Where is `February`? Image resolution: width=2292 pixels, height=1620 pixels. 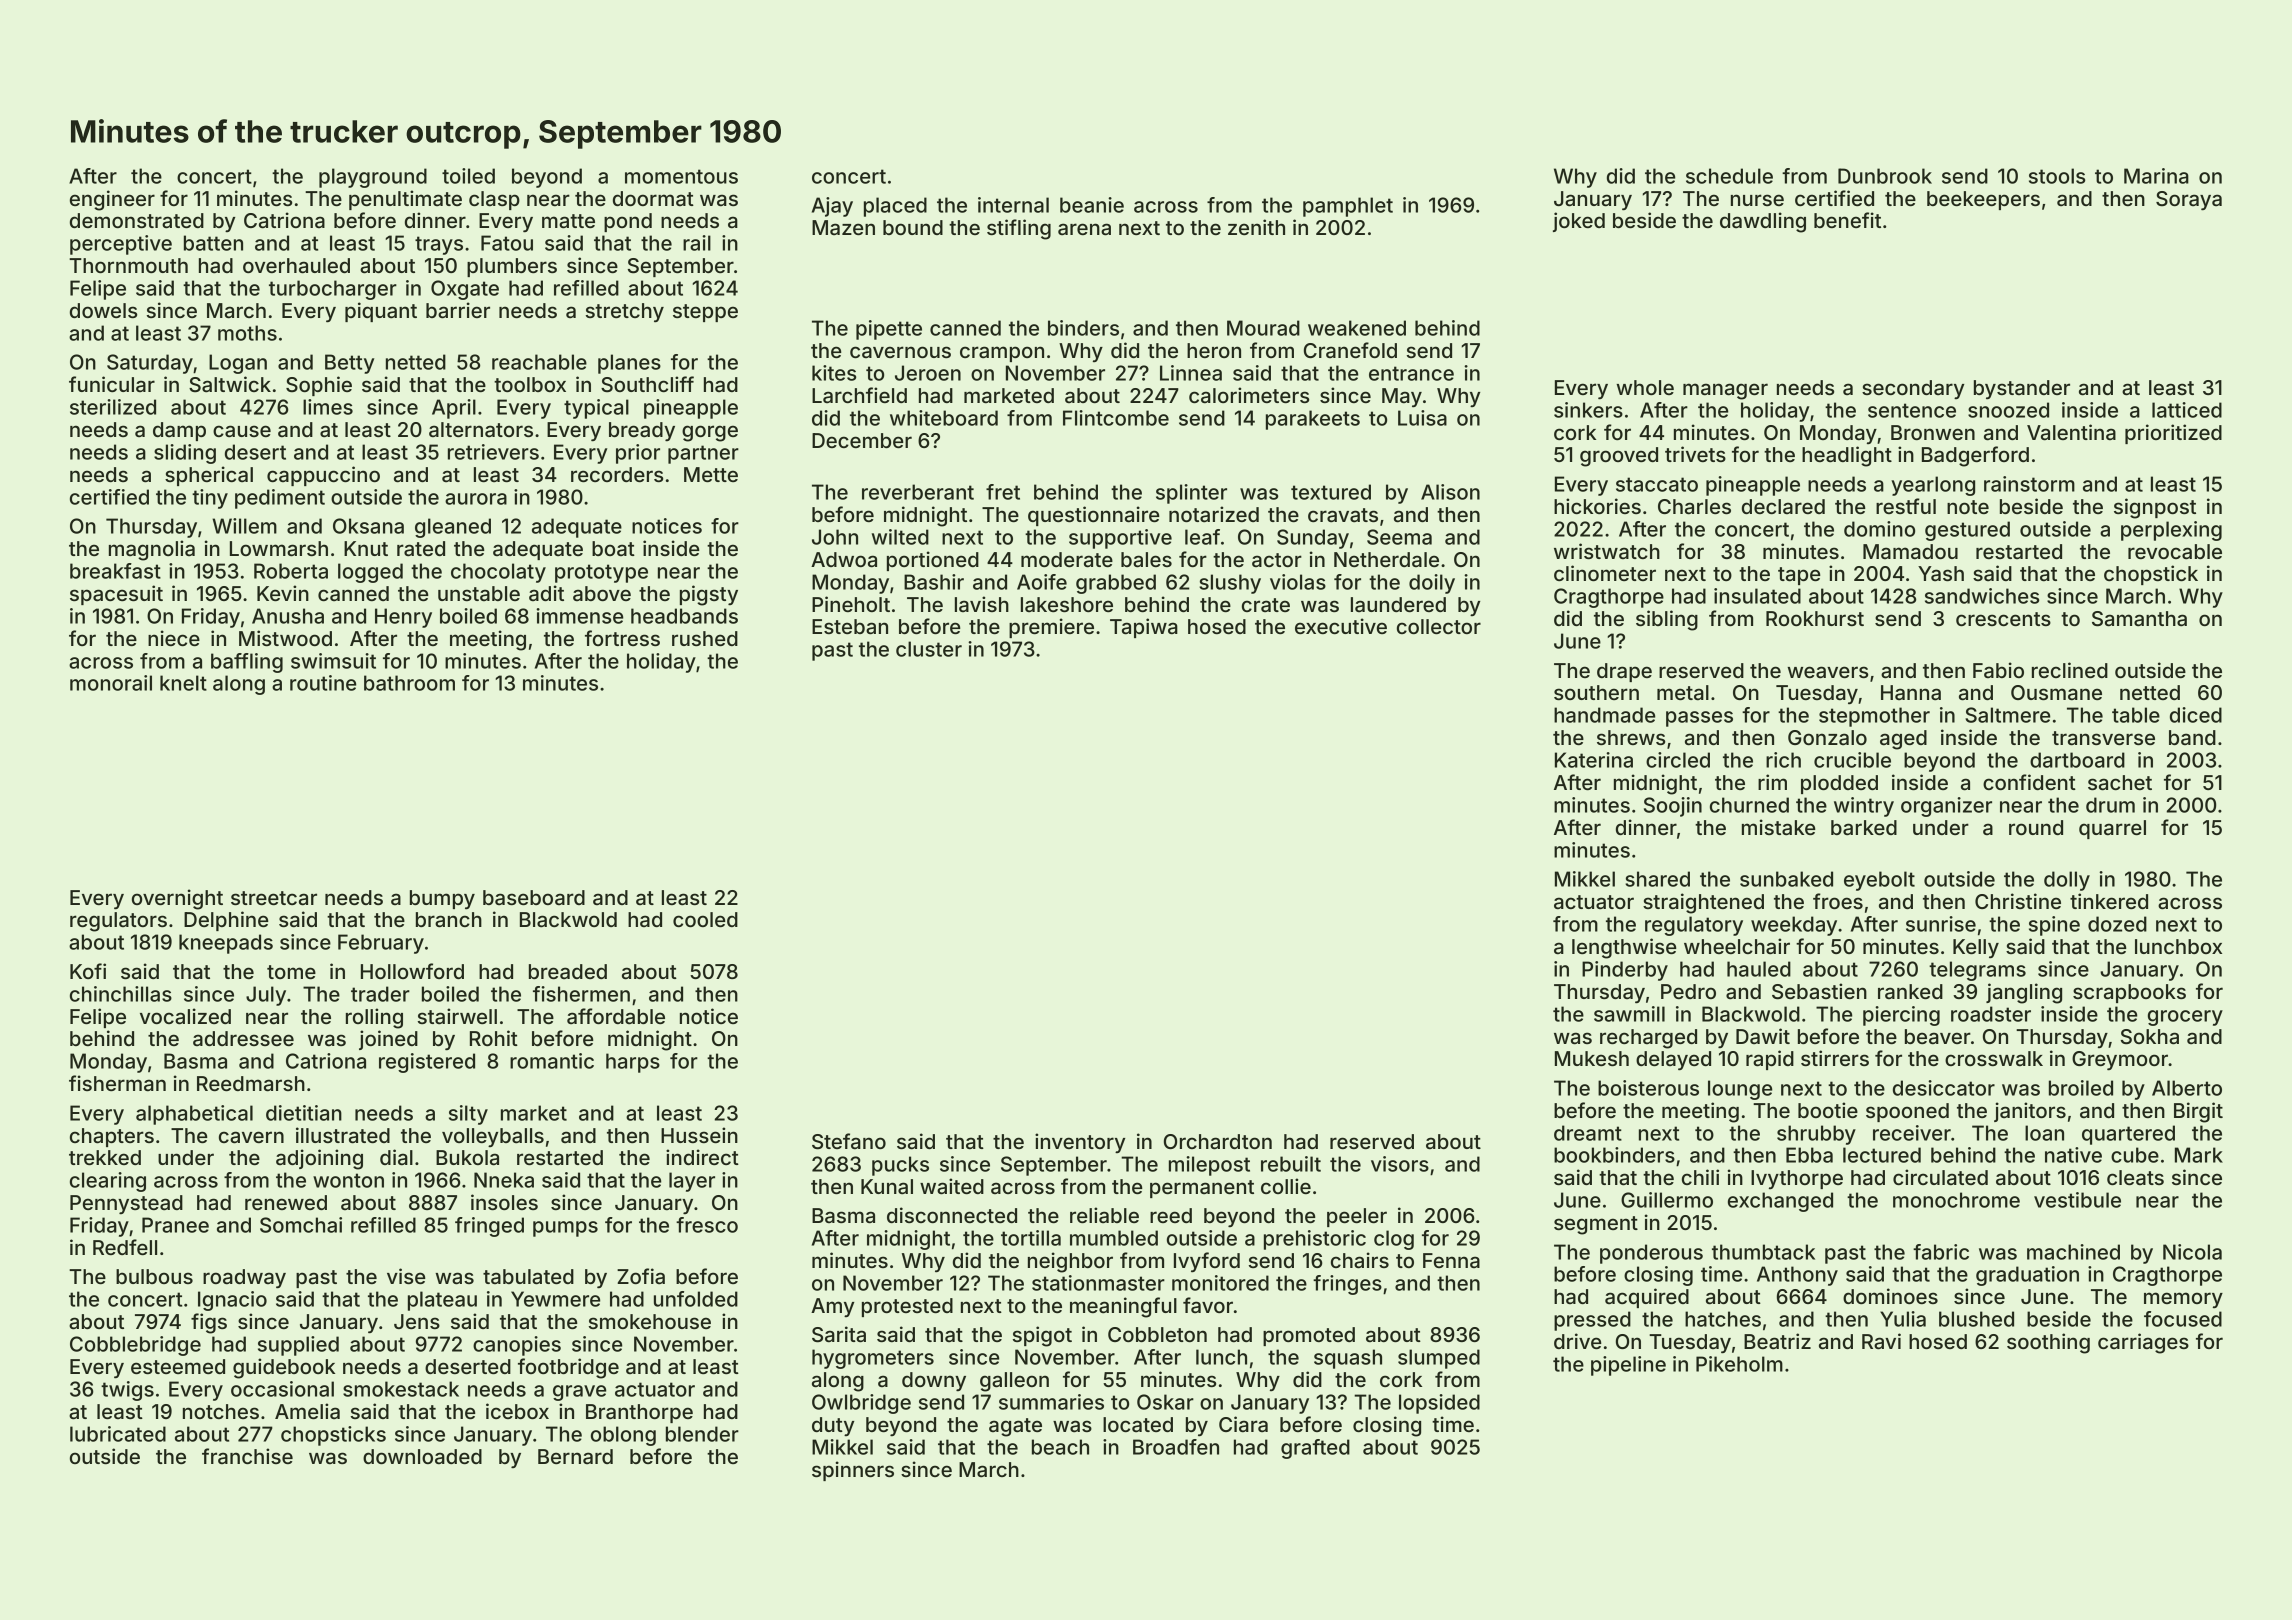
February is located at coordinates (381, 944).
